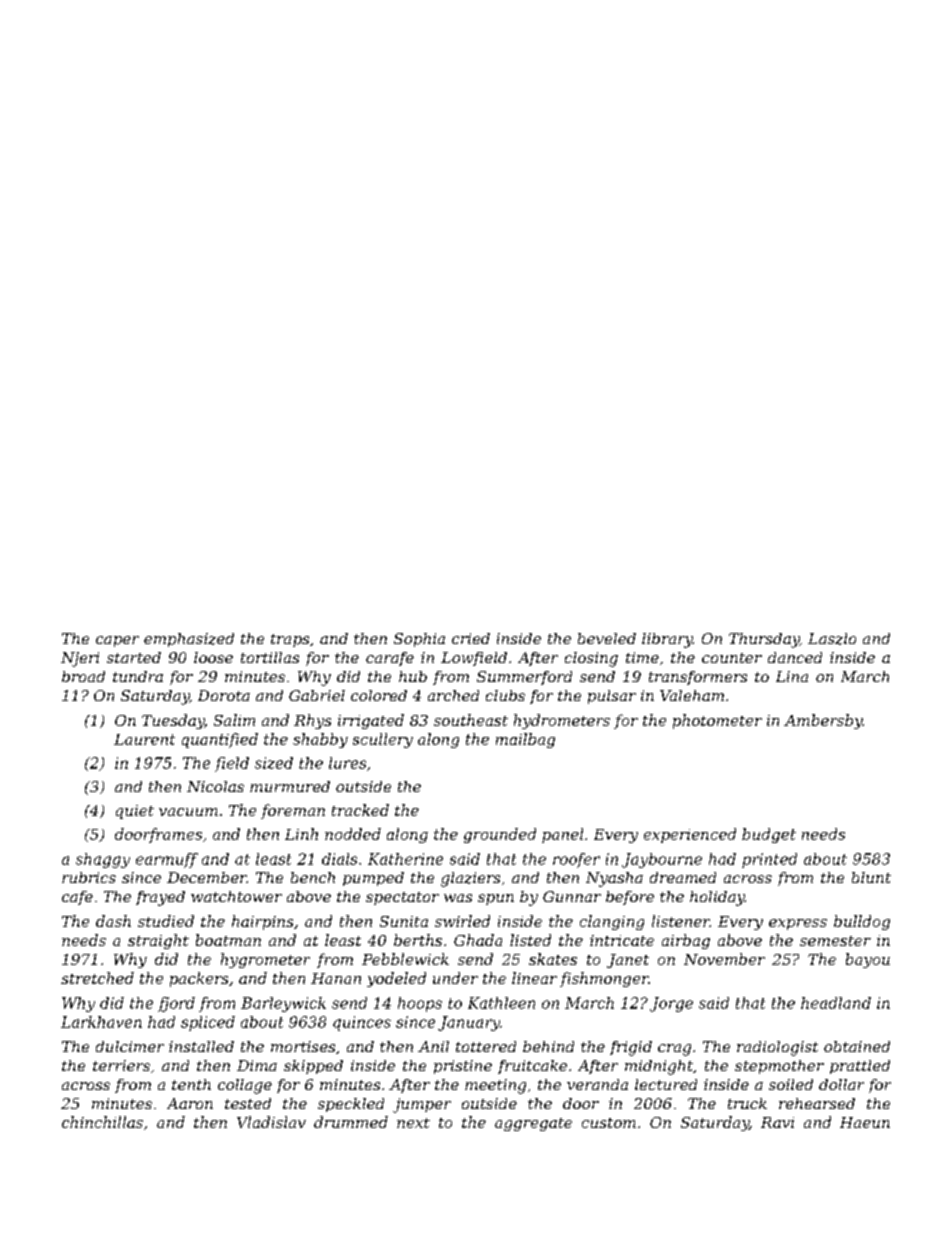 The width and height of the document is (952, 1233). Describe the element at coordinates (97, 978) in the document. I see `stretched` at that location.
